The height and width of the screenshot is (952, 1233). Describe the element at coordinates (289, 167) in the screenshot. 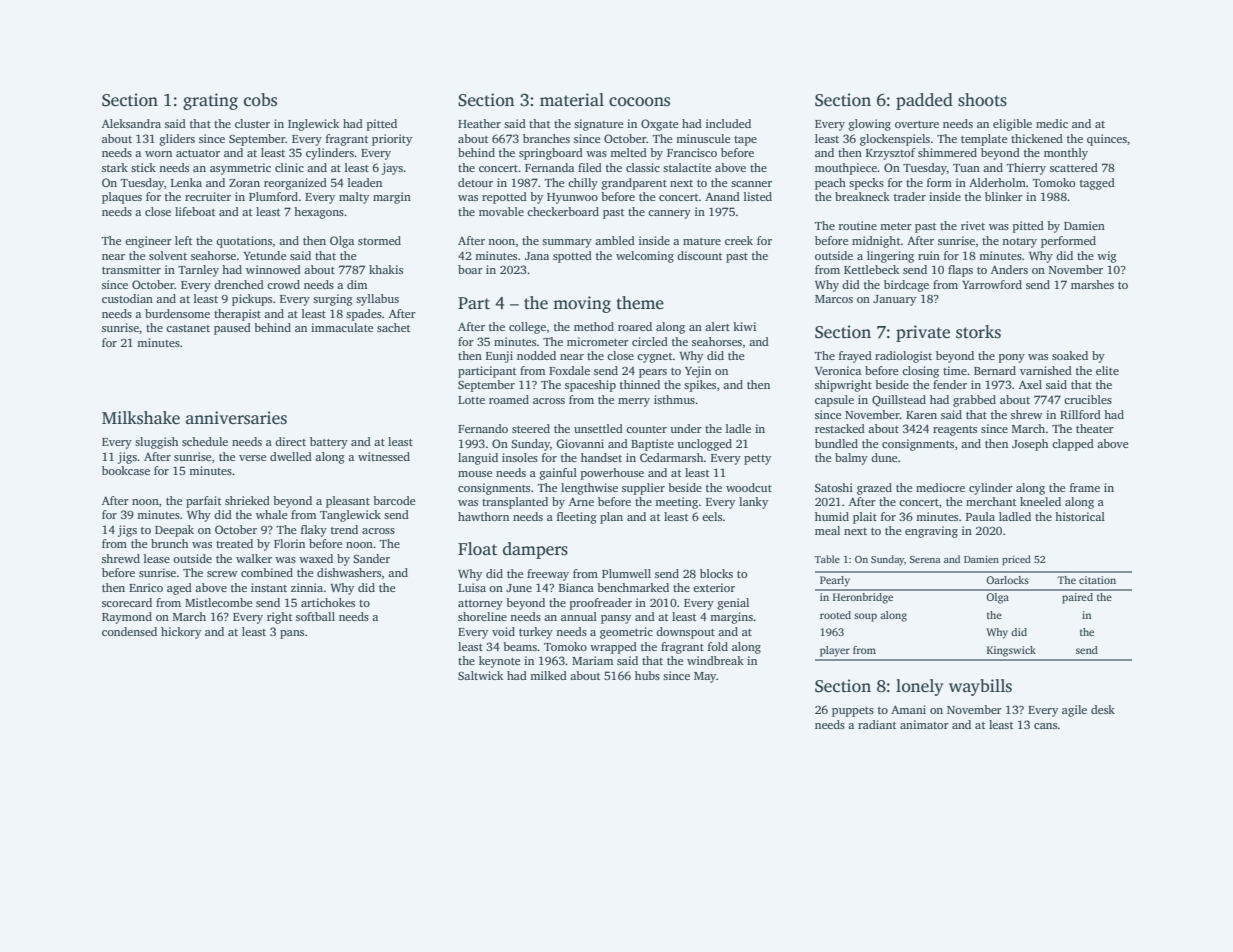

I see `clinic` at that location.
